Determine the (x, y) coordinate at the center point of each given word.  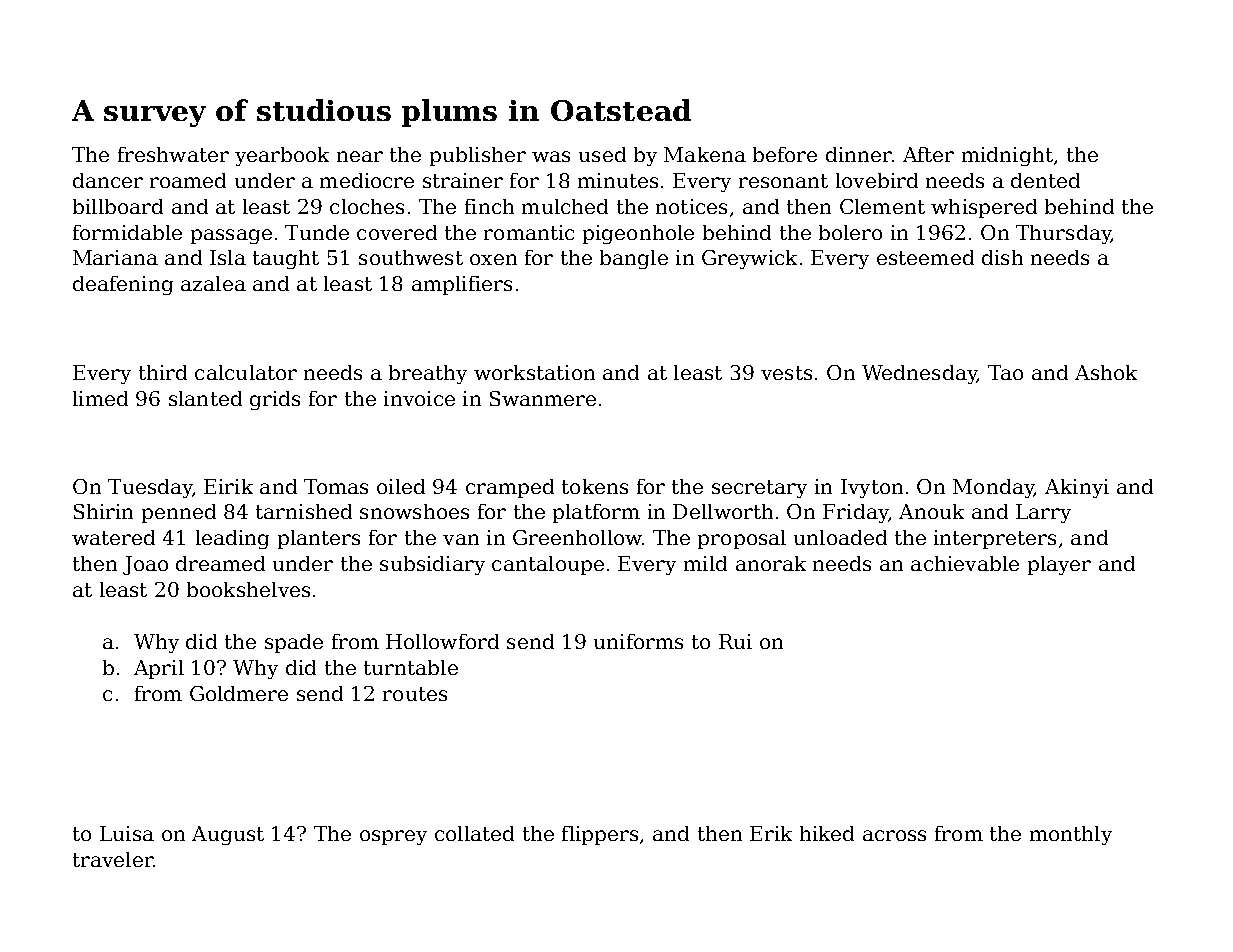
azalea (213, 283)
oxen (493, 259)
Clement (882, 206)
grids (275, 400)
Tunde (317, 232)
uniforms (638, 641)
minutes (618, 180)
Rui (735, 641)
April (159, 669)
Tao (1005, 372)
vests (786, 373)
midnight (1007, 156)
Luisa (127, 833)
